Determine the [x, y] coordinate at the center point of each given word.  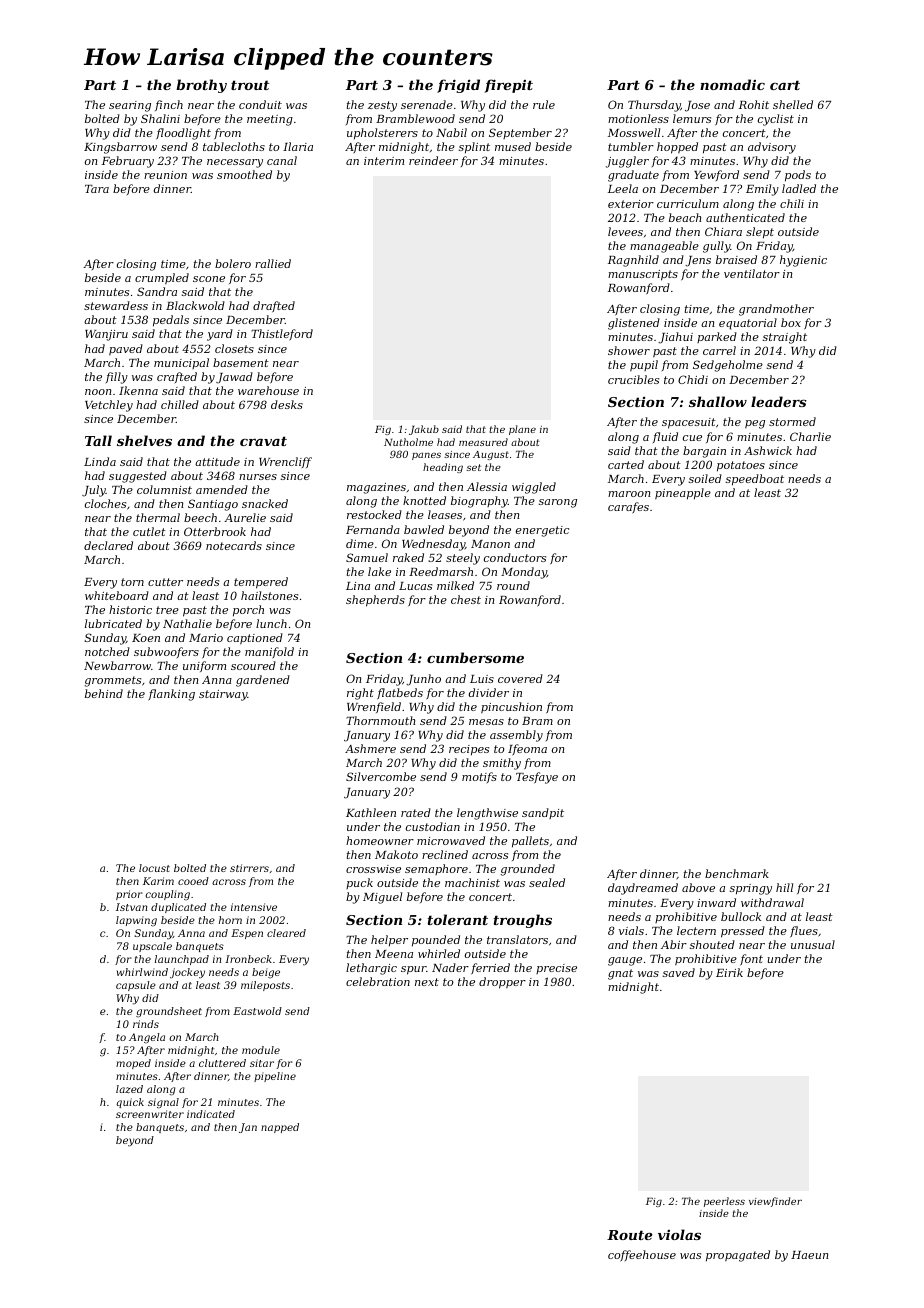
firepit [508, 86]
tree [167, 610]
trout [250, 85]
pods [798, 176]
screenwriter [150, 1114]
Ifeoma [527, 750]
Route [630, 1235]
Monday [524, 573]
